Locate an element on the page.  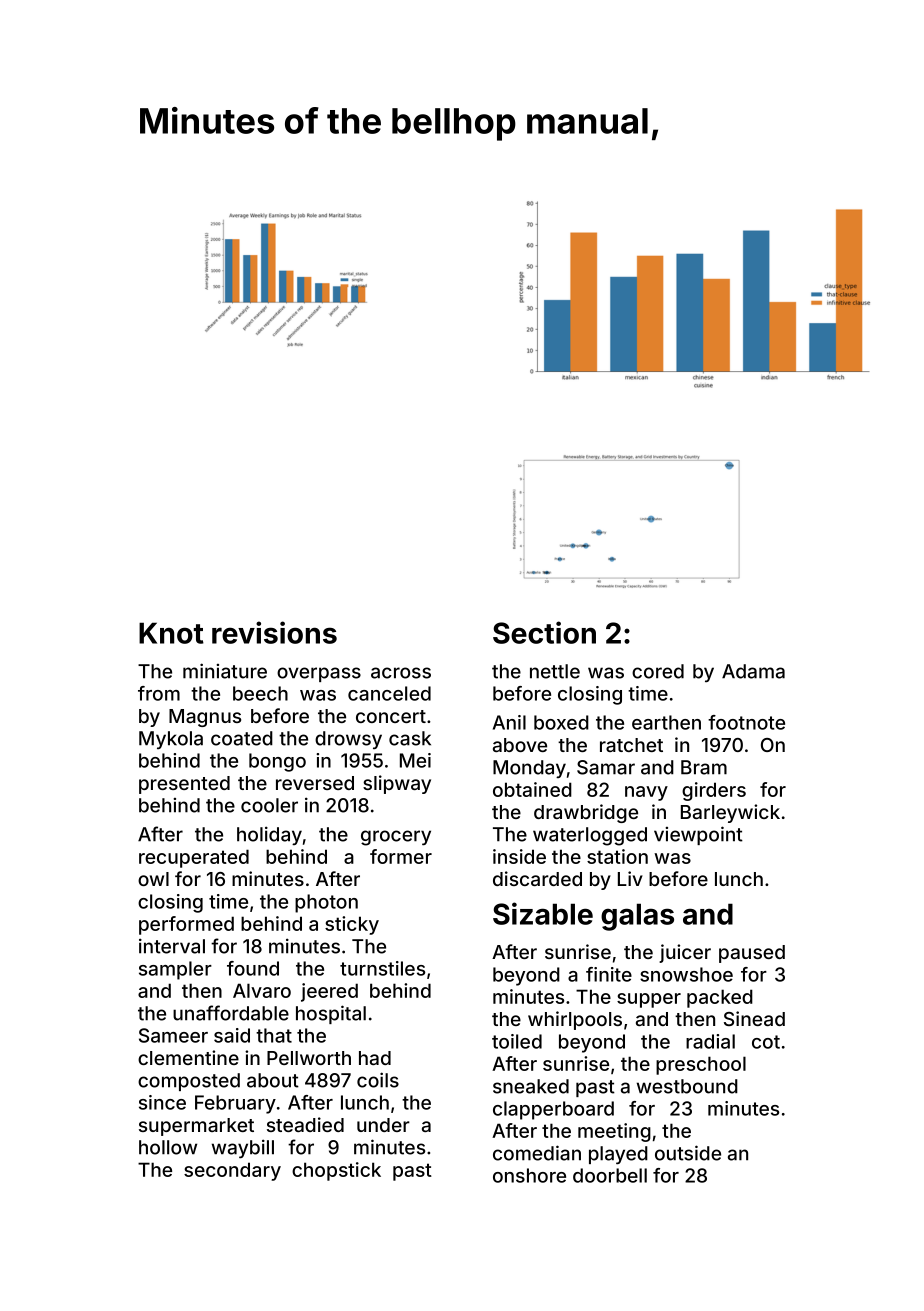
paused is located at coordinates (752, 954).
